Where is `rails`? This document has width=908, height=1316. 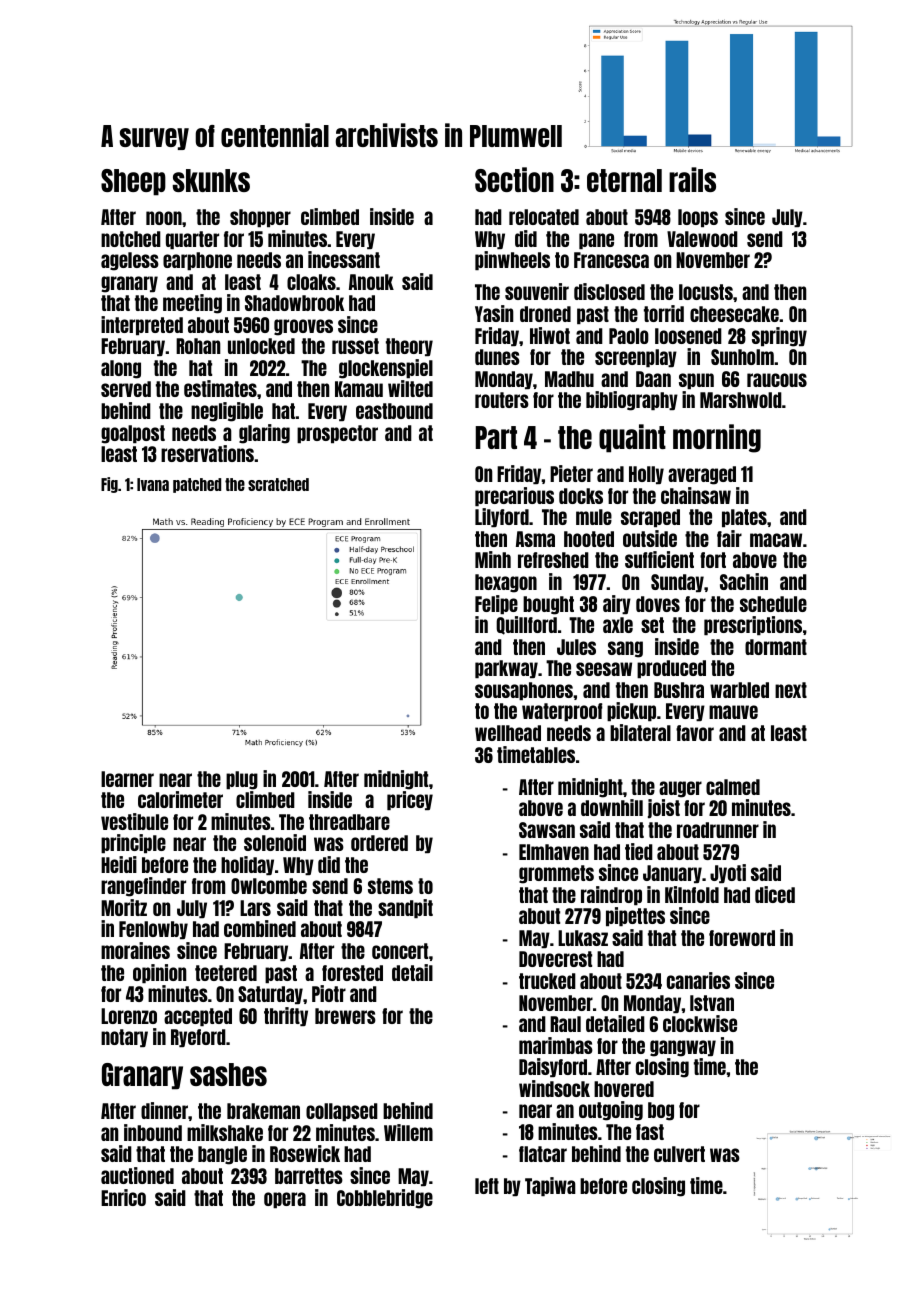 rails is located at coordinates (692, 179).
